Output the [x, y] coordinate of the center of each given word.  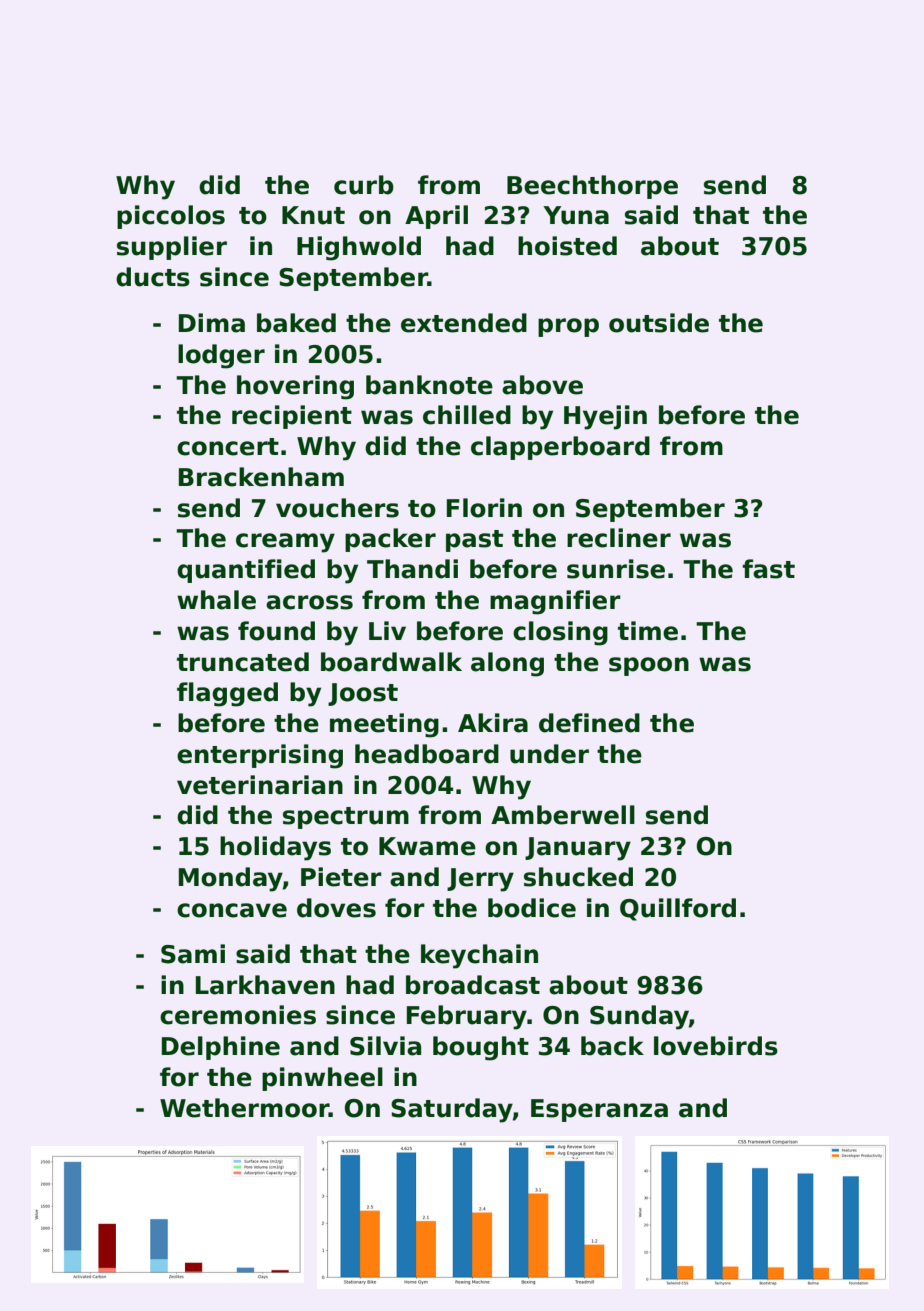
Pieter [341, 877]
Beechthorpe [592, 187]
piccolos [171, 217]
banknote [429, 385]
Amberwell [563, 815]
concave [232, 910]
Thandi [412, 569]
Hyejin [605, 417]
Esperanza [599, 1110]
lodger [221, 356]
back [612, 1046]
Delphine [221, 1048]
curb [364, 185]
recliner [619, 538]
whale [216, 600]
